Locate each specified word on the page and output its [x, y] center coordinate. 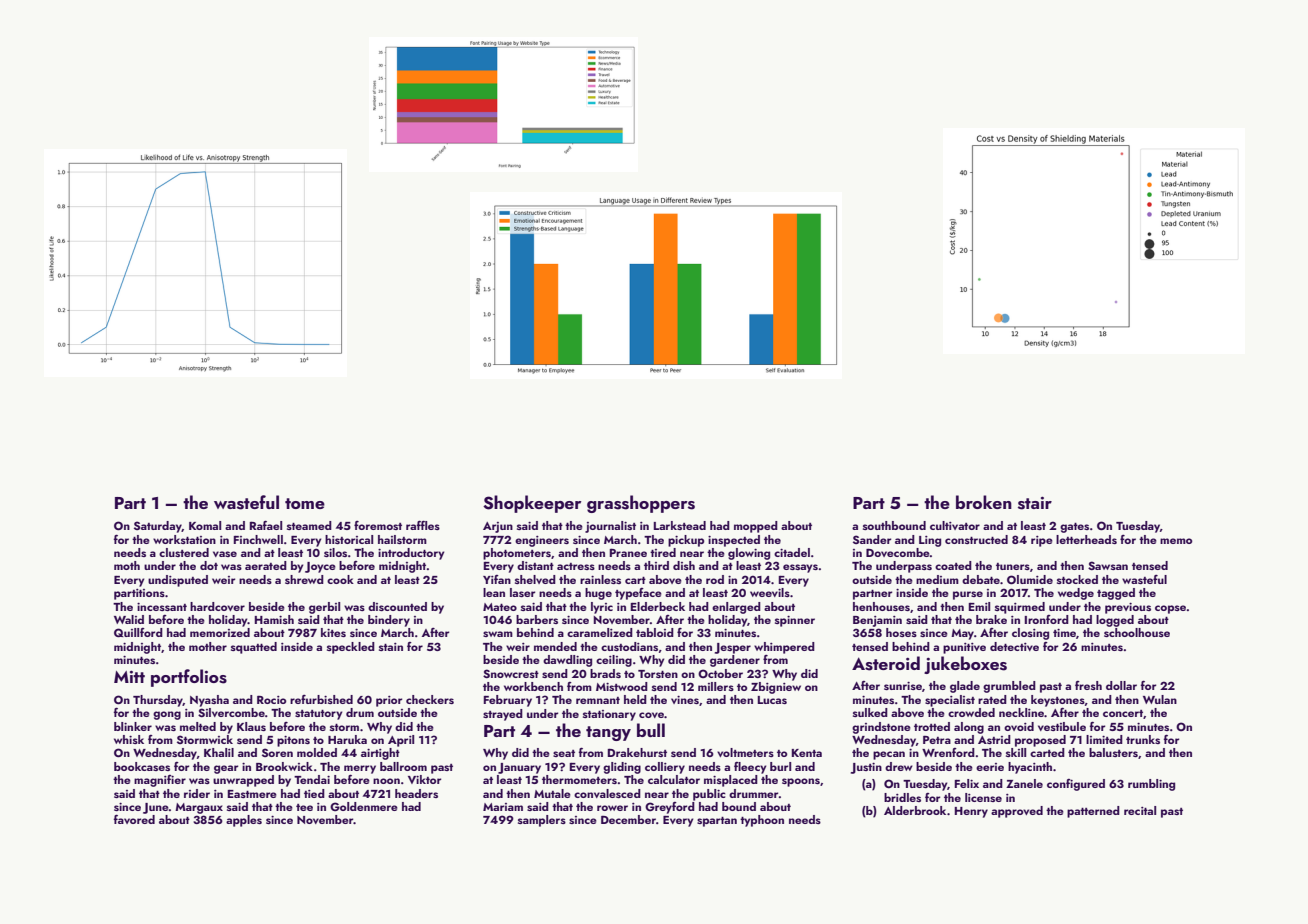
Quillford [138, 633]
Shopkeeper [532, 504]
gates [1074, 528]
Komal [205, 525]
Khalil [219, 752]
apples [244, 821]
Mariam [503, 807]
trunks [1143, 739]
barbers [537, 619]
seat [564, 753]
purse [968, 595]
